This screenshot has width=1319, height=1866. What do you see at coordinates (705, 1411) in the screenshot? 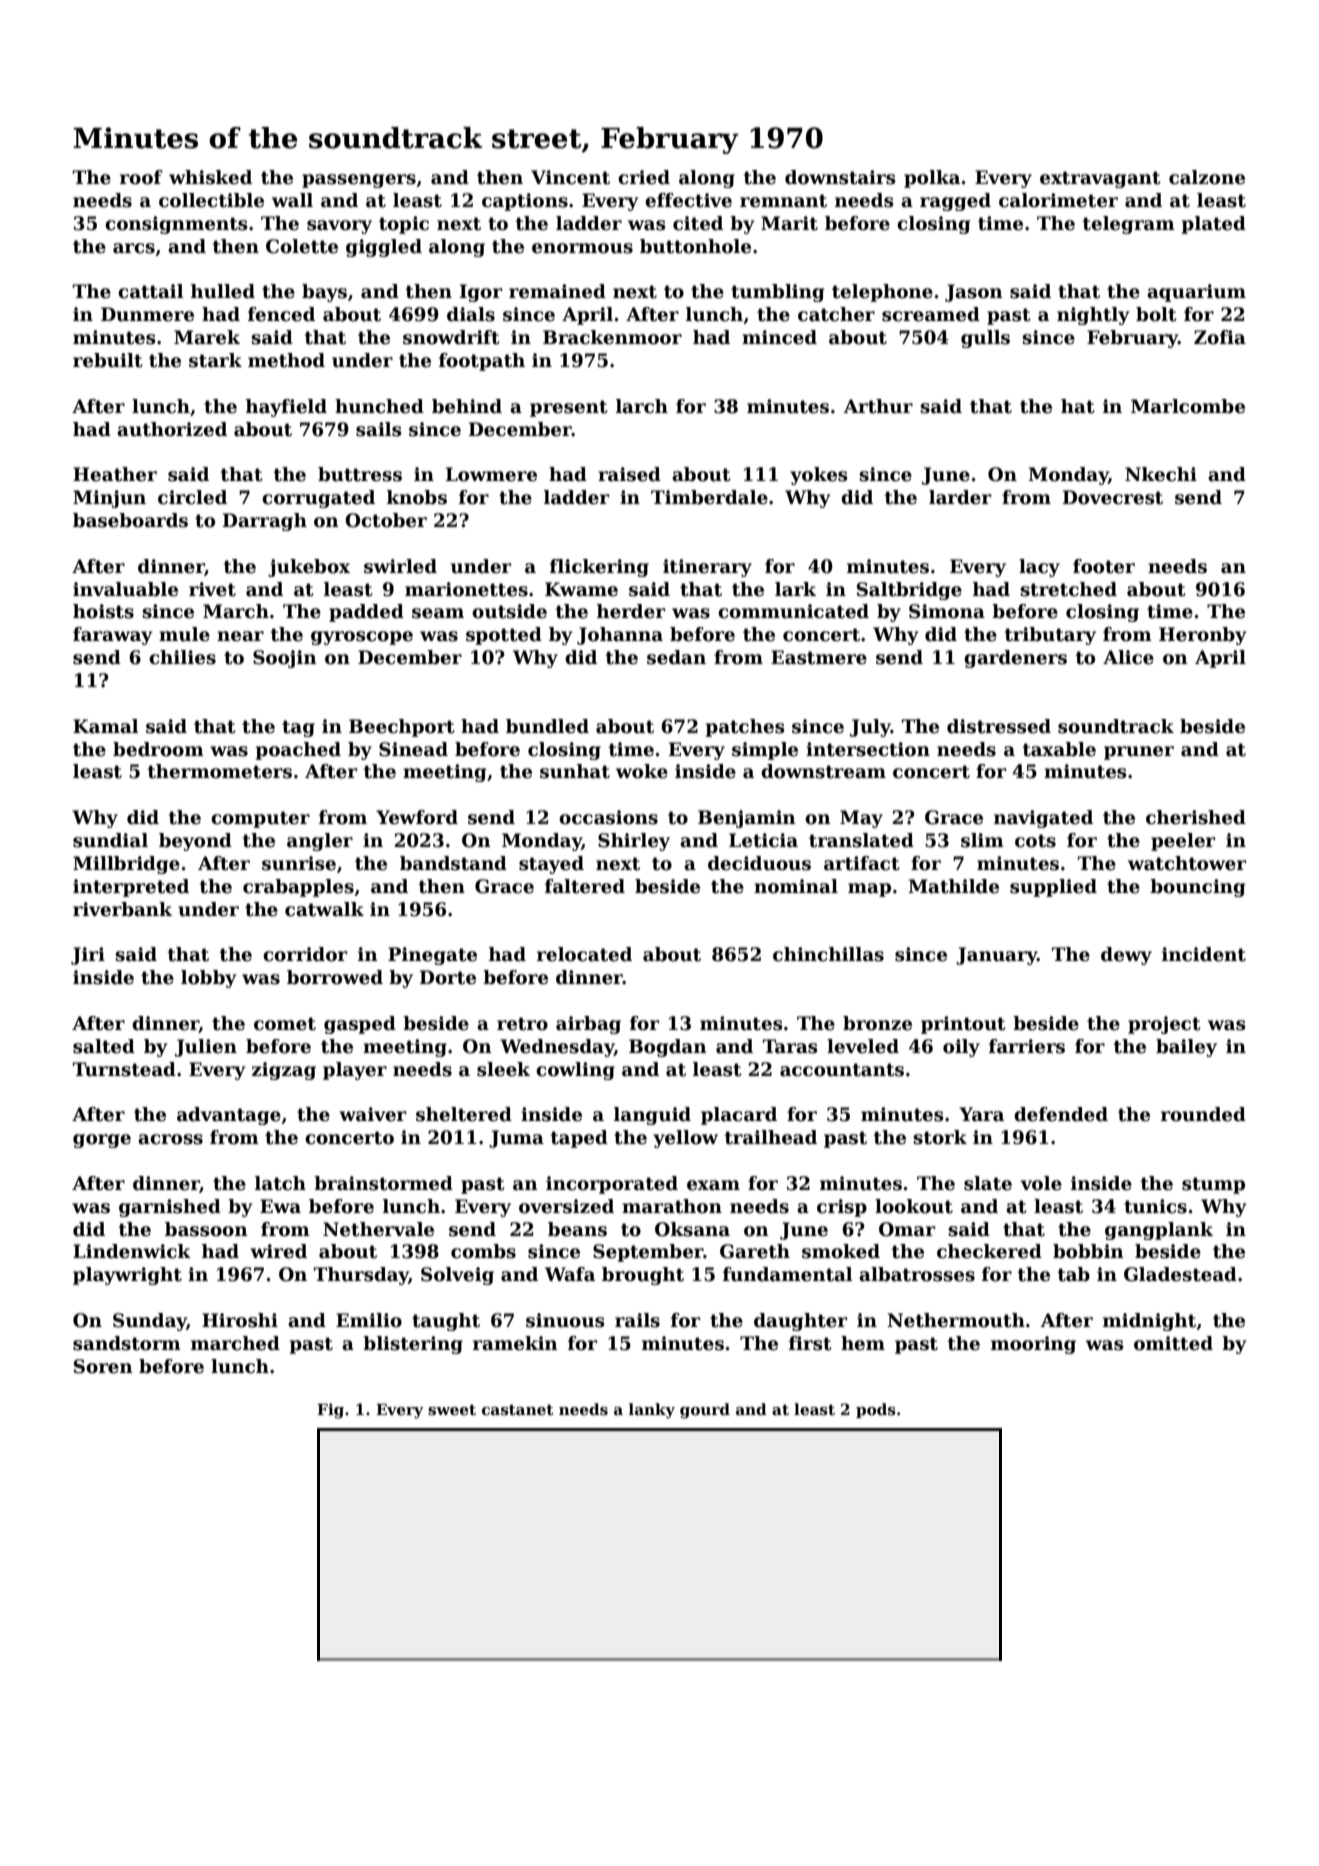
I see `gourd` at bounding box center [705, 1411].
